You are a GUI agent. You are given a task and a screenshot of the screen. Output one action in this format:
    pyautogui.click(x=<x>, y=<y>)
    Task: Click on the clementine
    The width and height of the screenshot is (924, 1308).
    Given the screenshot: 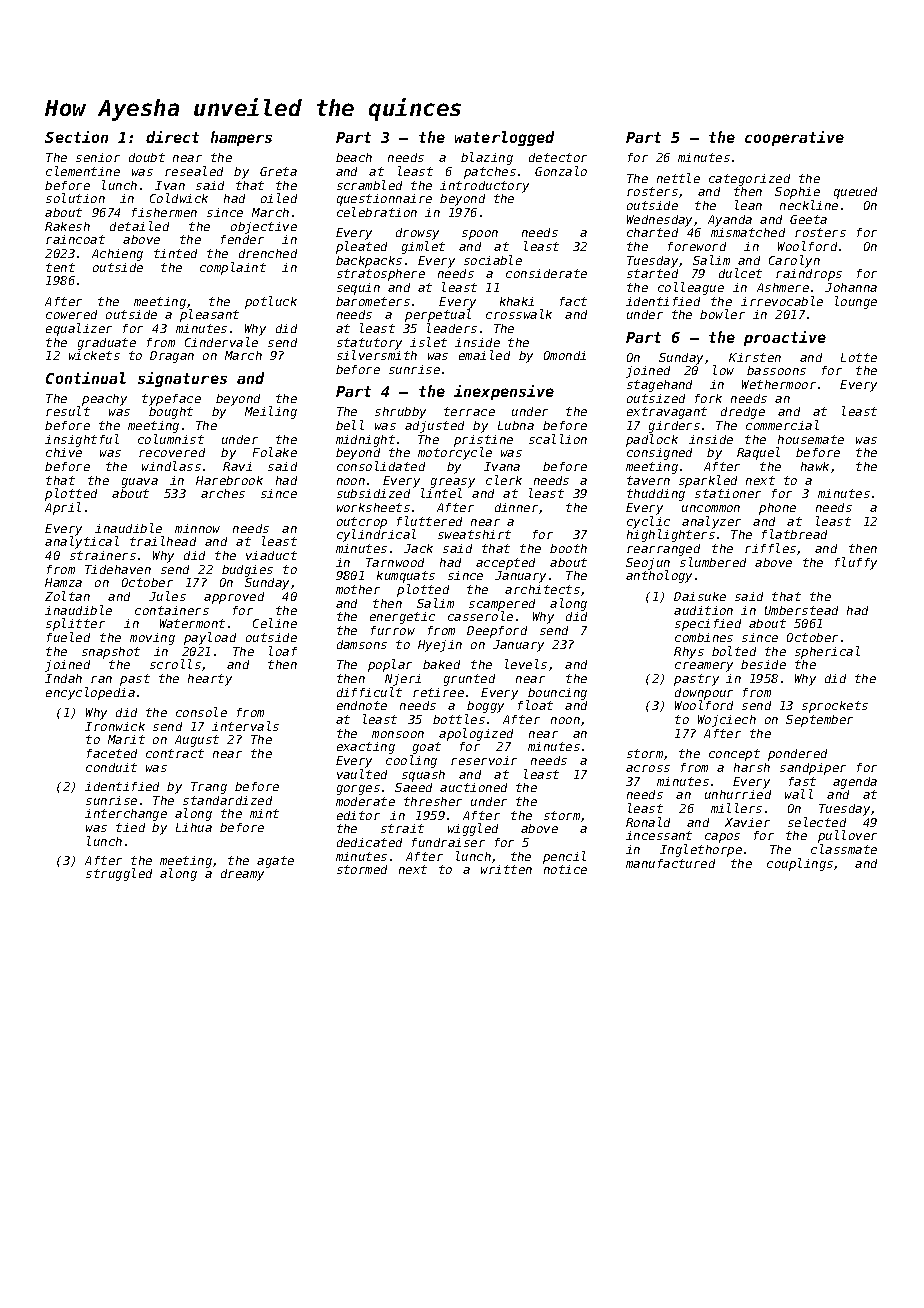 What is the action you would take?
    pyautogui.click(x=83, y=171)
